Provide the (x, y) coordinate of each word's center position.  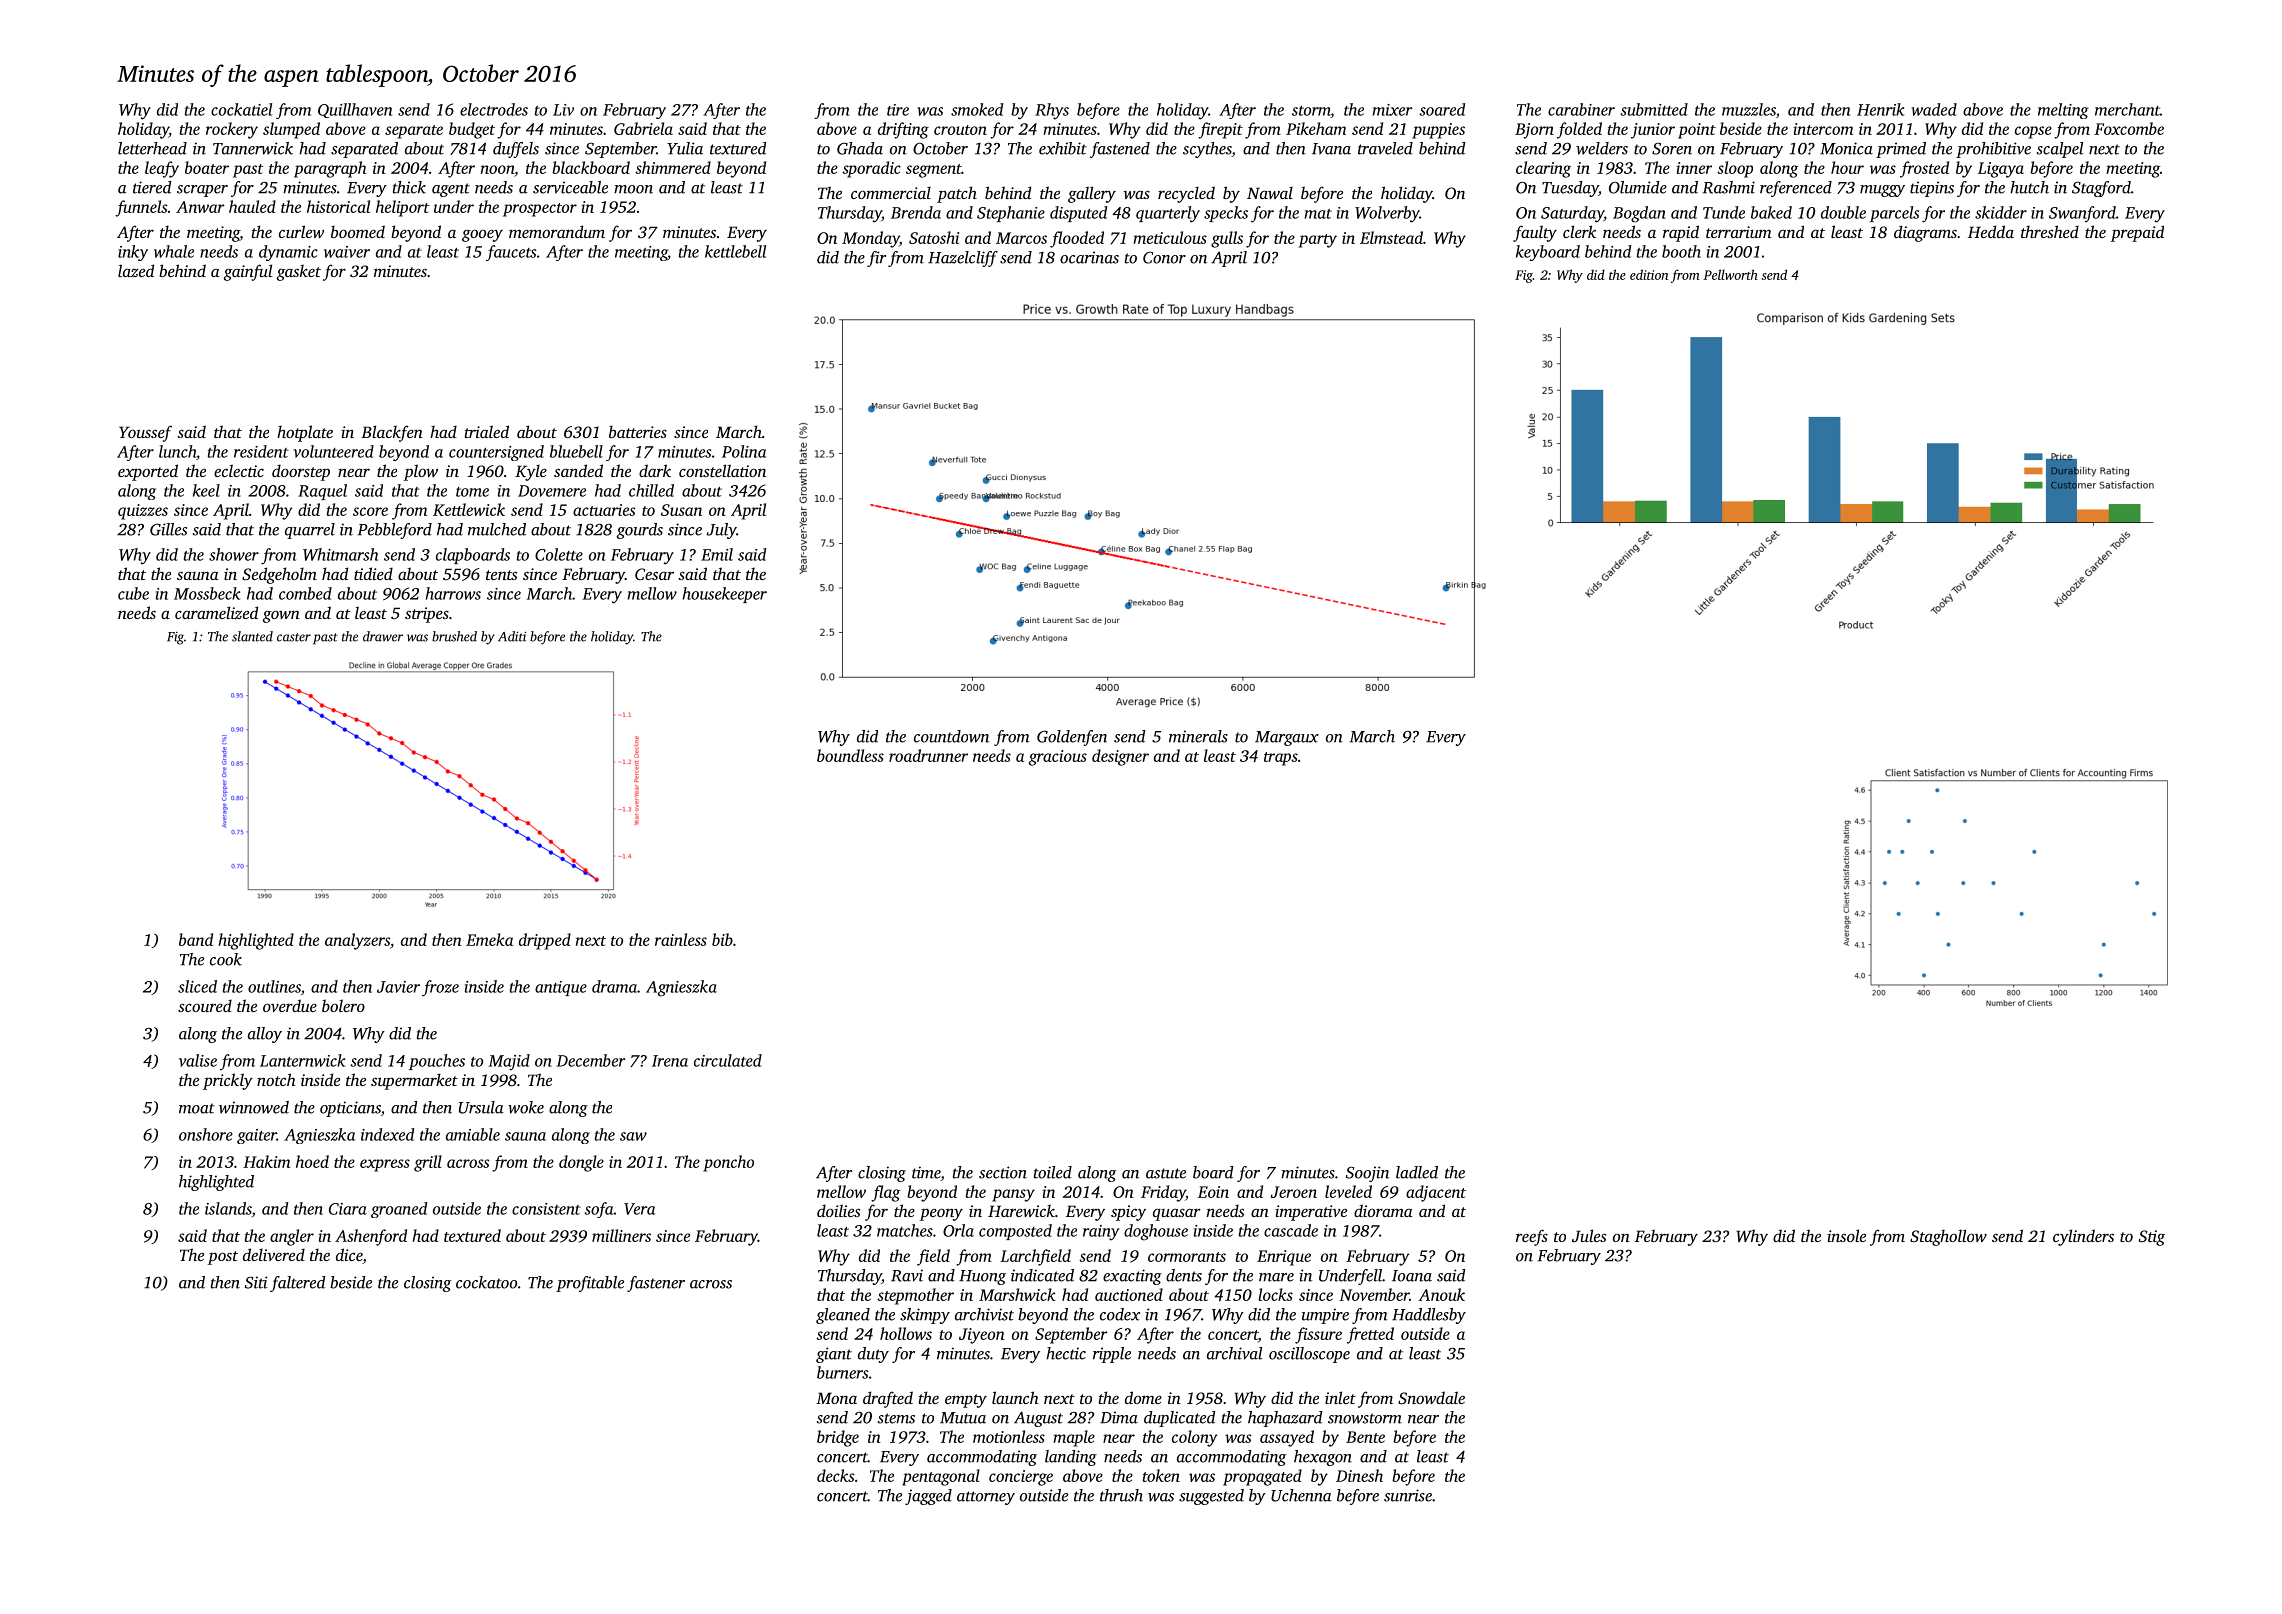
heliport (403, 208)
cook (226, 959)
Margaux (1287, 738)
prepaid (2137, 233)
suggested (1211, 1497)
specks (1226, 214)
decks (836, 1475)
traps (1281, 759)
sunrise (1408, 1495)
